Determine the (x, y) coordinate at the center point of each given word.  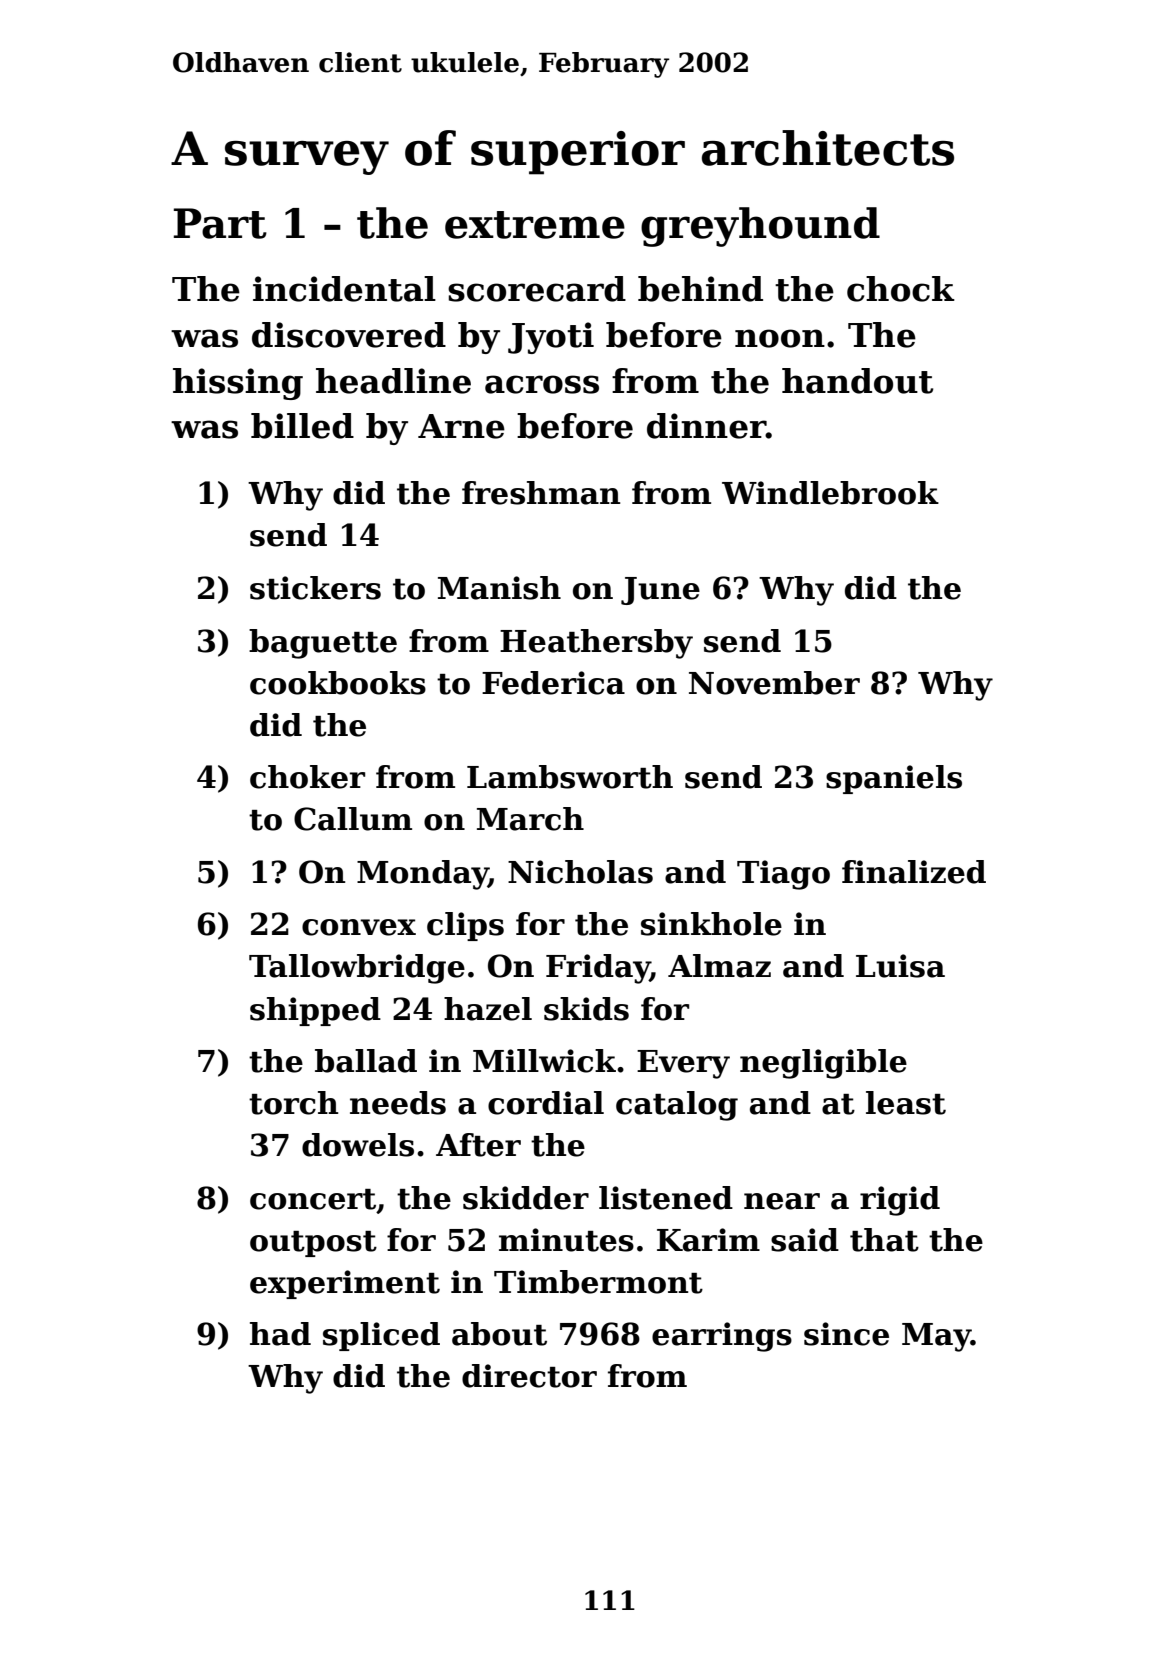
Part (220, 223)
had (280, 1334)
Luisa (900, 966)
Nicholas (580, 872)
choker (307, 777)
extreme (535, 225)
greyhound (760, 227)
